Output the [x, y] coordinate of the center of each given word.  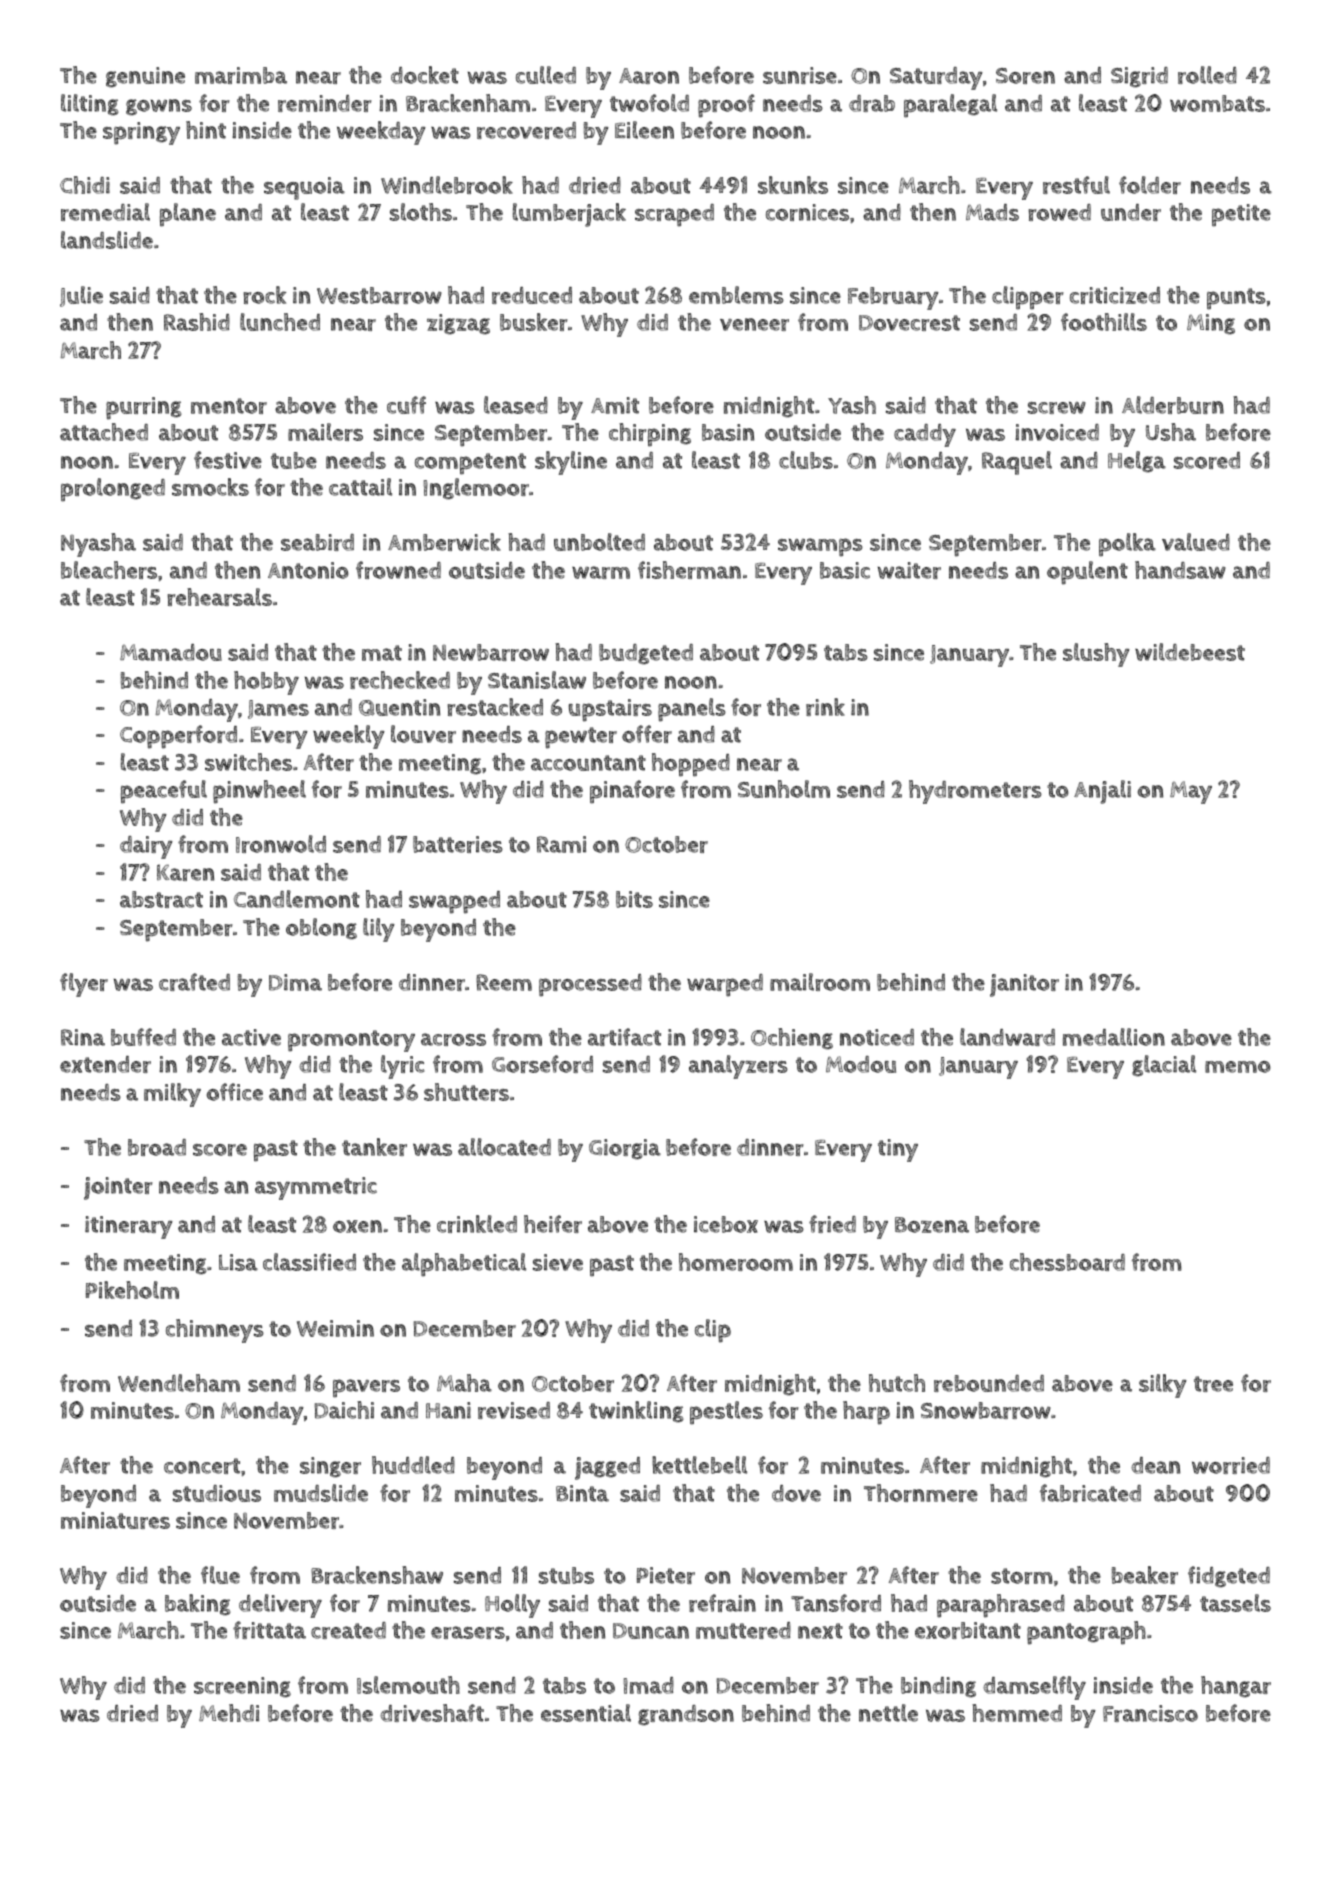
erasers [468, 1632]
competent [470, 464]
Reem [504, 982]
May [1191, 792]
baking [198, 1605]
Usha [1171, 432]
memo [1238, 1067]
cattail [360, 487]
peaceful [164, 792]
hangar [1236, 1687]
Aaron [649, 76]
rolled [1207, 75]
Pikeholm [132, 1290]
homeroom [736, 1262]
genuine [145, 77]
